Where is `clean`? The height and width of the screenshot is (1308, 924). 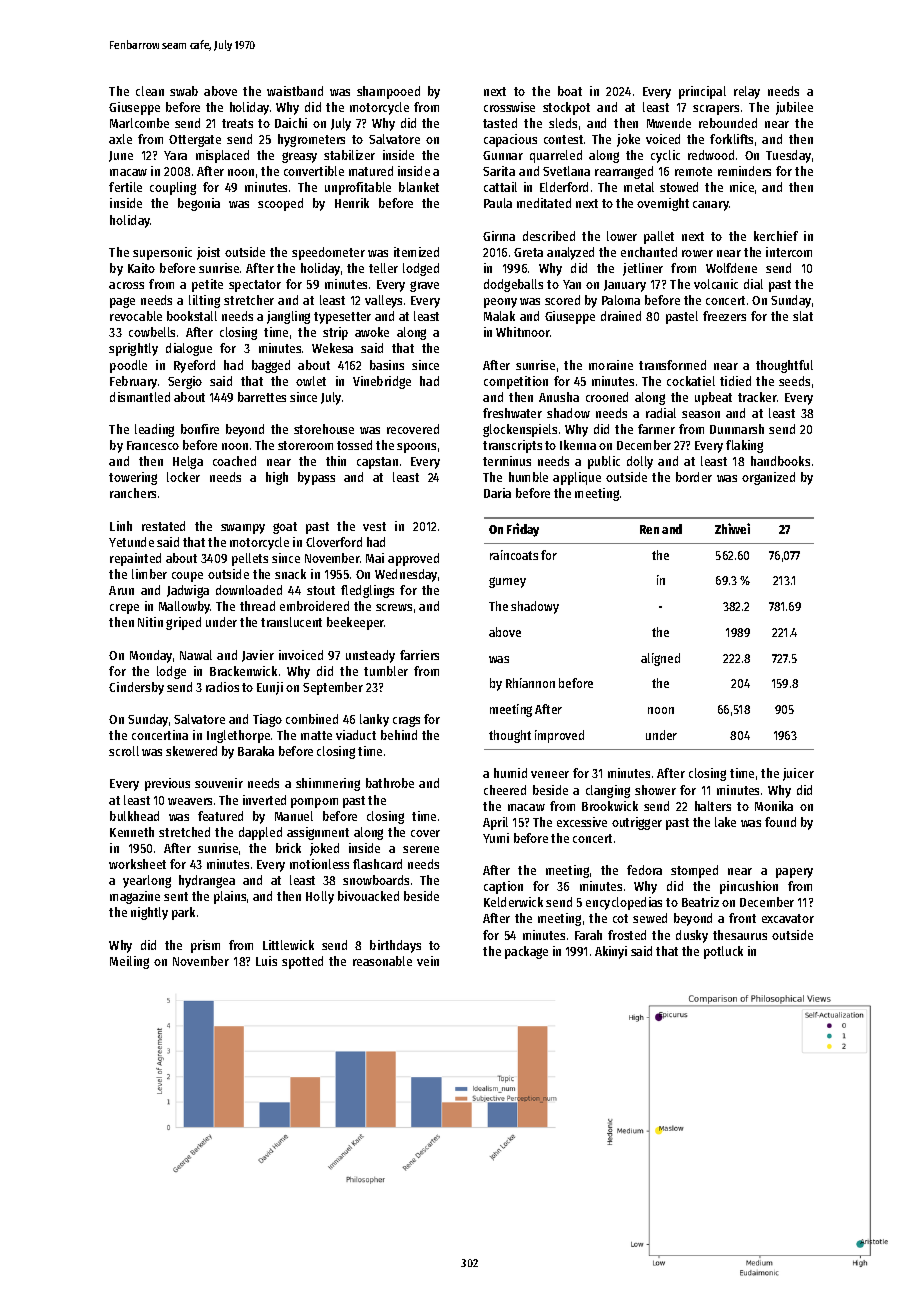 clean is located at coordinates (150, 91).
